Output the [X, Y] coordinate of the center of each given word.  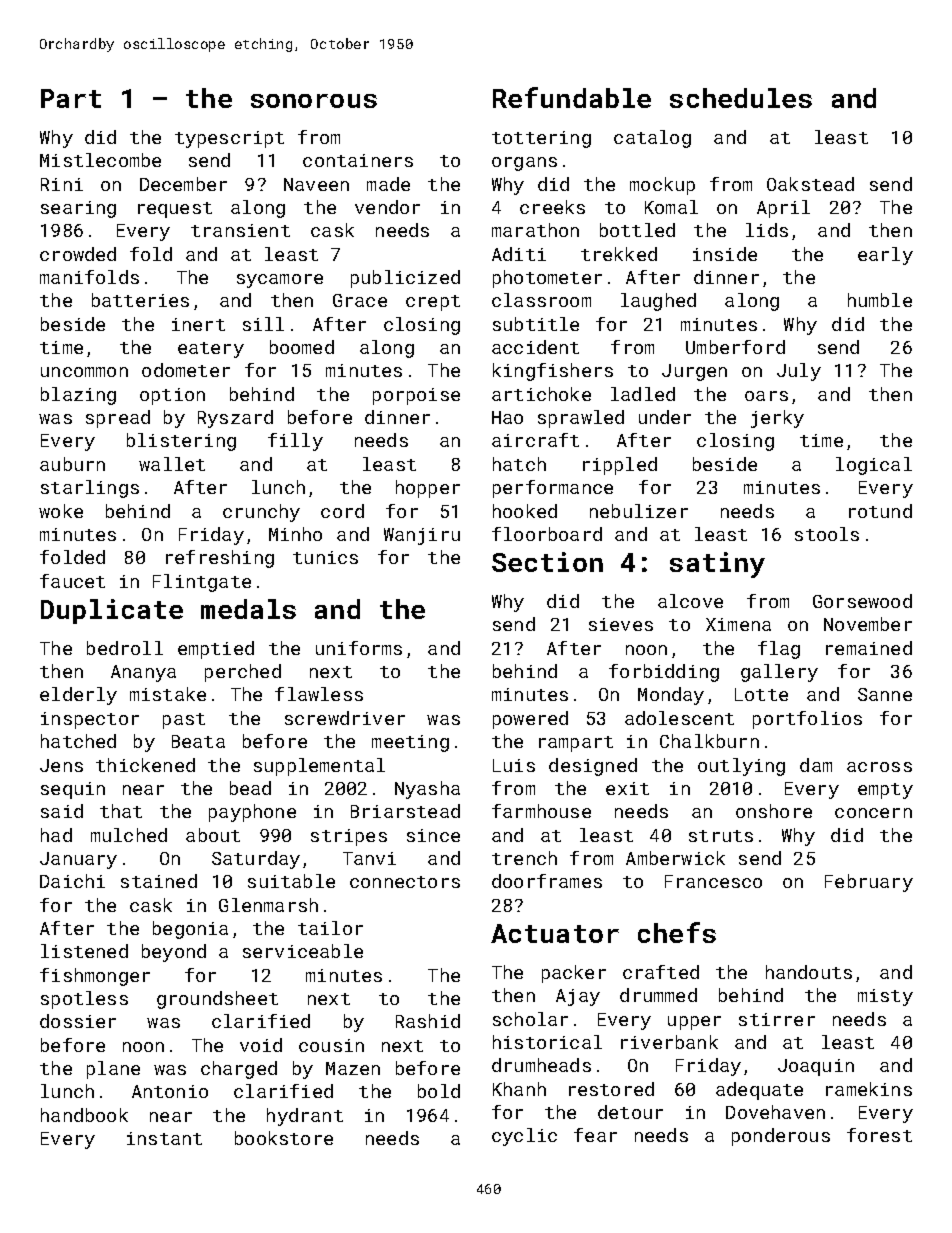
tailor [330, 928]
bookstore [284, 1138]
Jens [61, 765]
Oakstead [810, 184]
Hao [507, 417]
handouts [809, 972]
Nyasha [427, 790]
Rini [62, 184]
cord [342, 511]
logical [874, 466]
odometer [186, 370]
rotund [880, 511]
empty [885, 791]
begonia [190, 930]
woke [61, 511]
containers [358, 160]
